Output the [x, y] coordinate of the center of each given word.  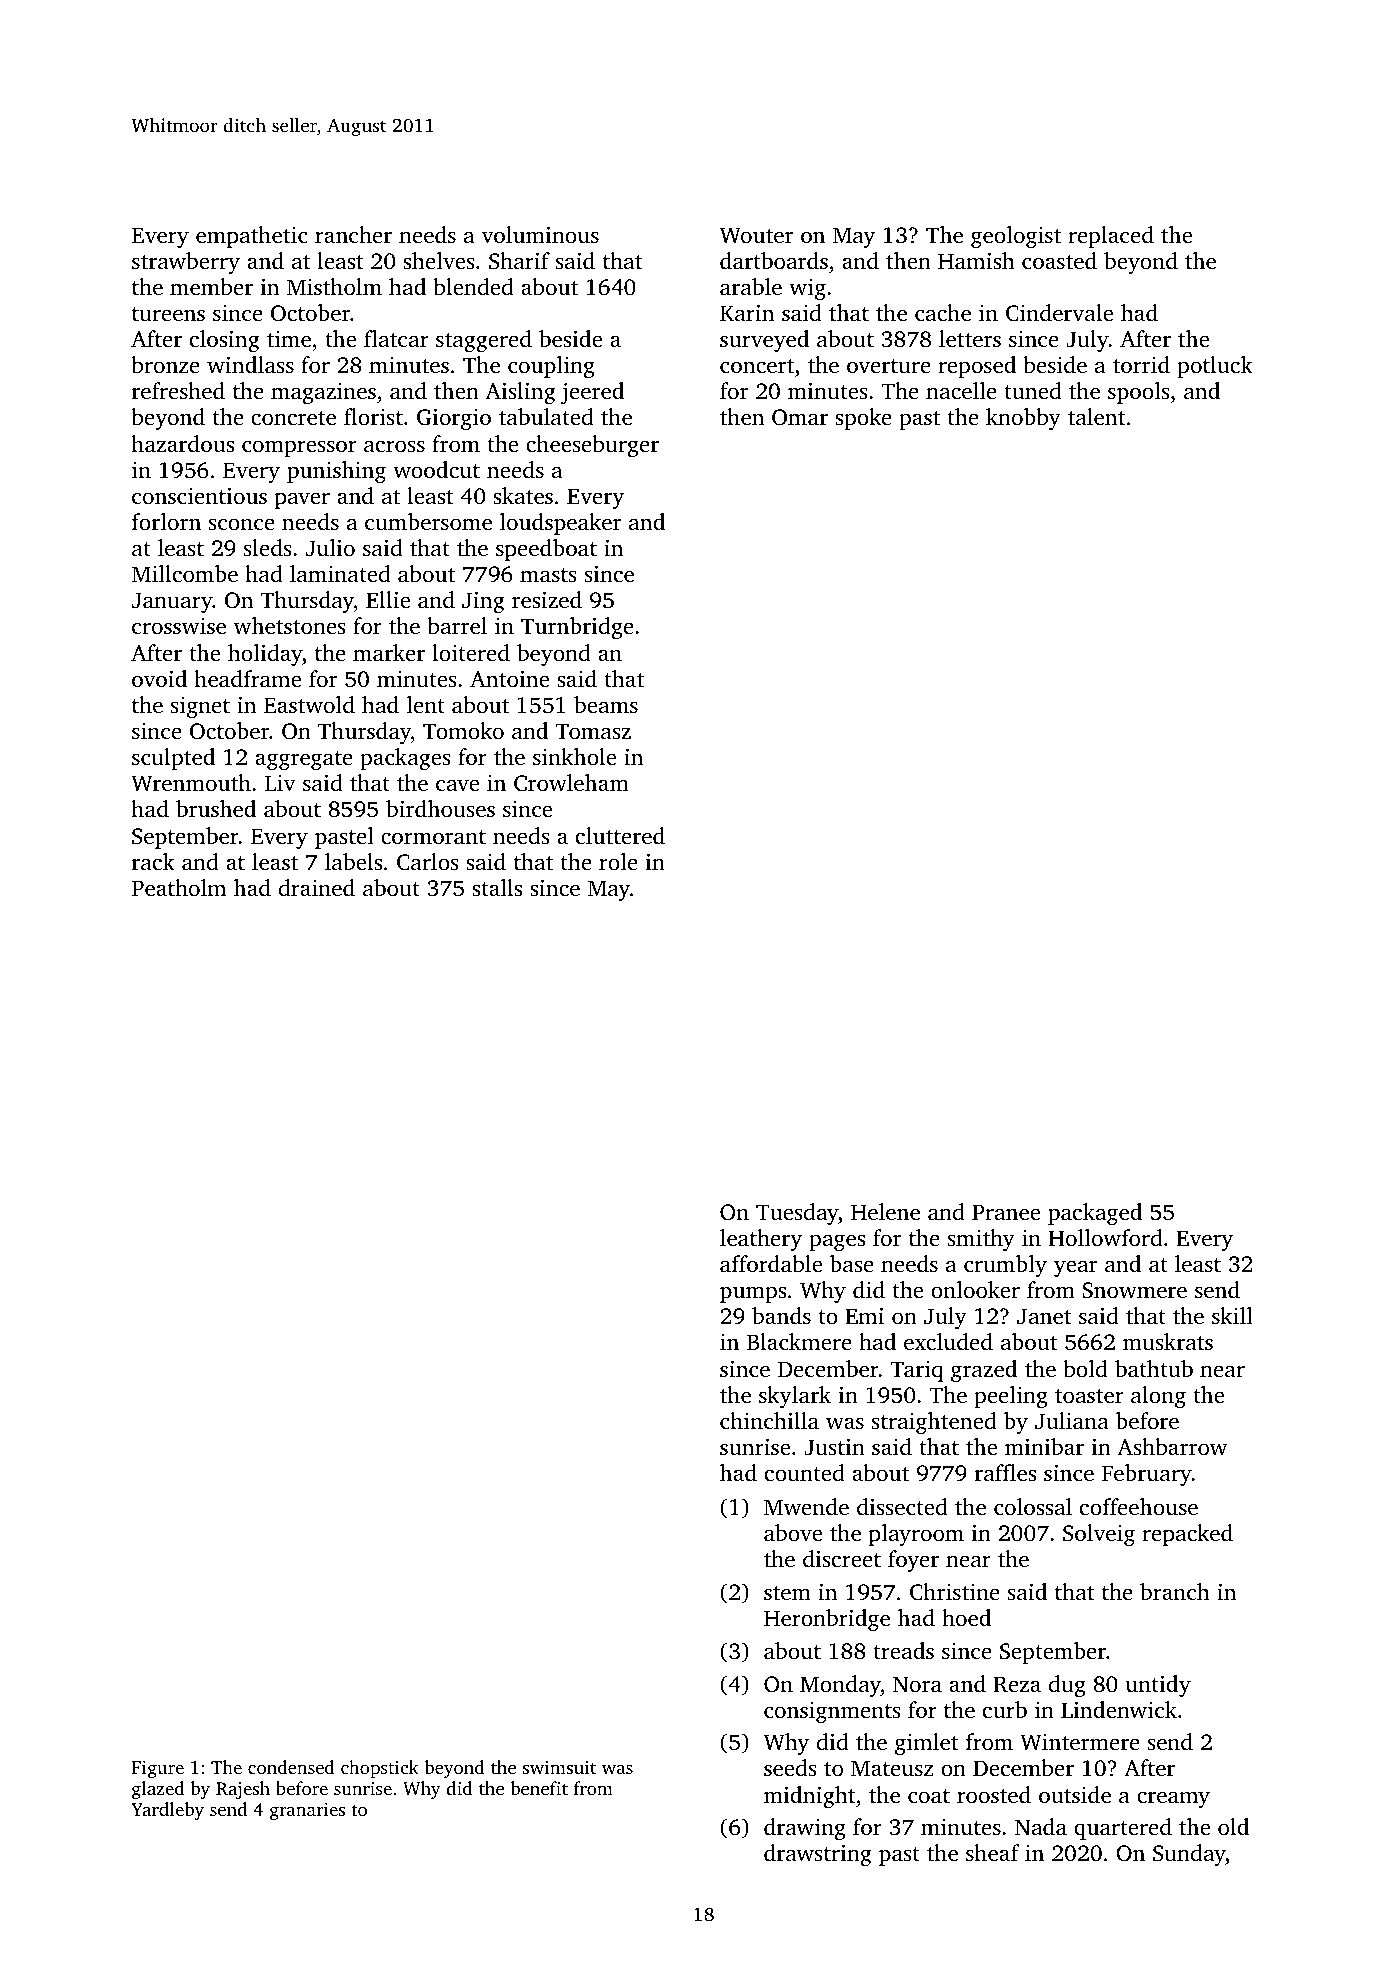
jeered [592, 393]
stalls [497, 887]
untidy [1158, 1686]
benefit [539, 1788]
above [793, 1532]
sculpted [173, 759]
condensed [291, 1767]
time [289, 339]
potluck [1215, 367]
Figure [158, 1770]
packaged [1095, 1214]
